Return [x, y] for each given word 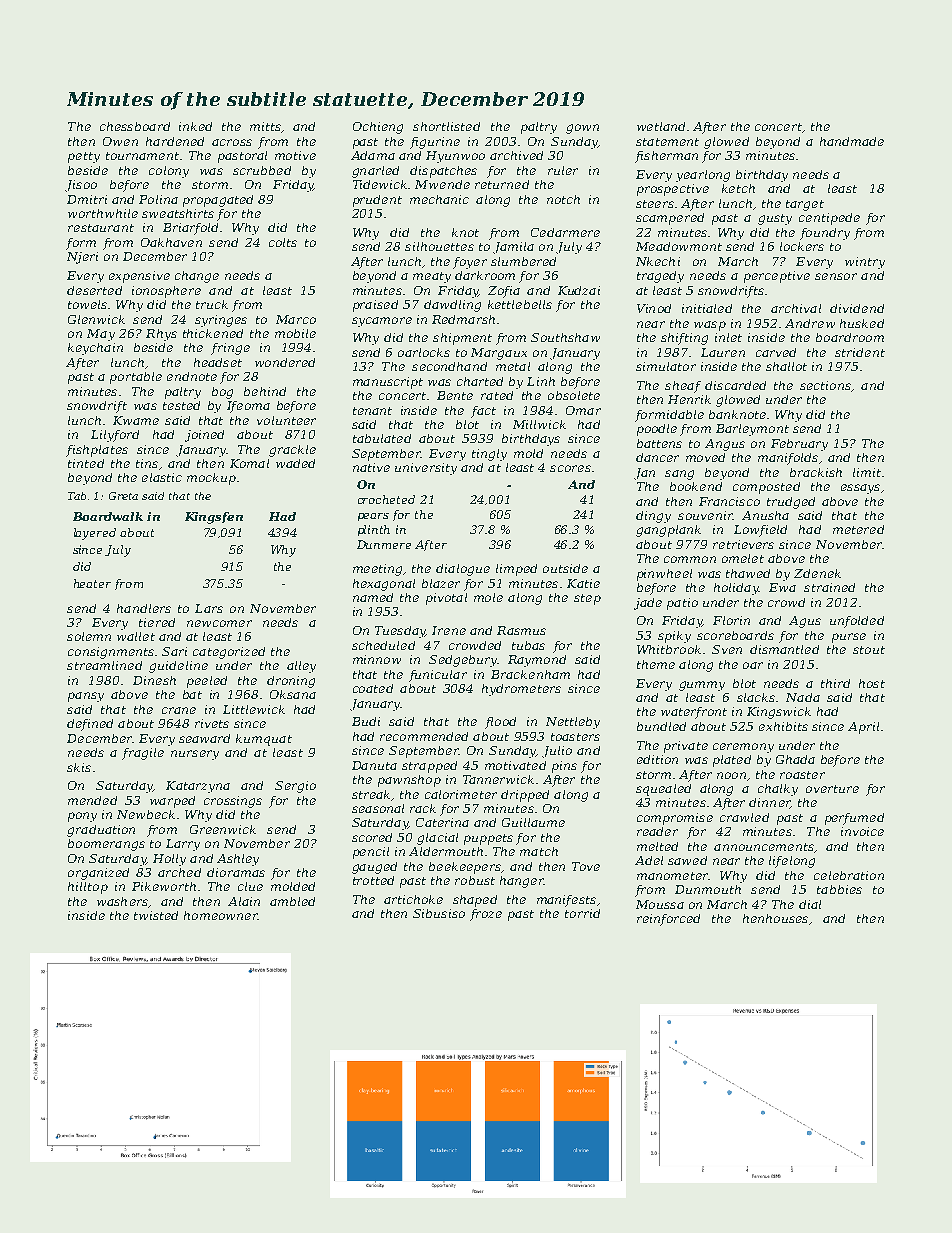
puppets [488, 839]
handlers [144, 608]
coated [373, 688]
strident [860, 352]
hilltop [88, 888]
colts [283, 242]
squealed [663, 790]
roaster [802, 775]
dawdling [452, 306]
